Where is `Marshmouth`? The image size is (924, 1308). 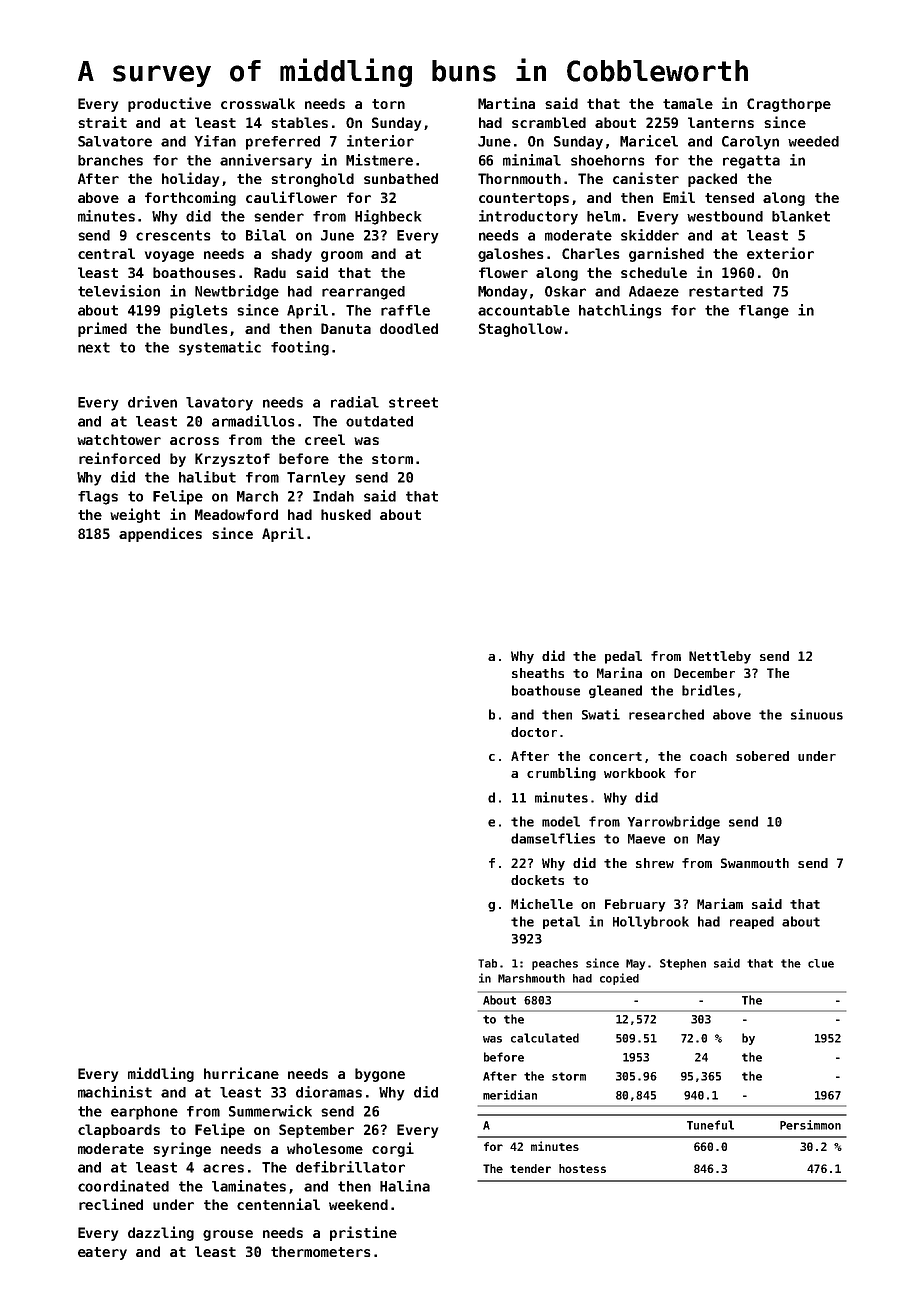
Marshmouth is located at coordinates (531, 978).
